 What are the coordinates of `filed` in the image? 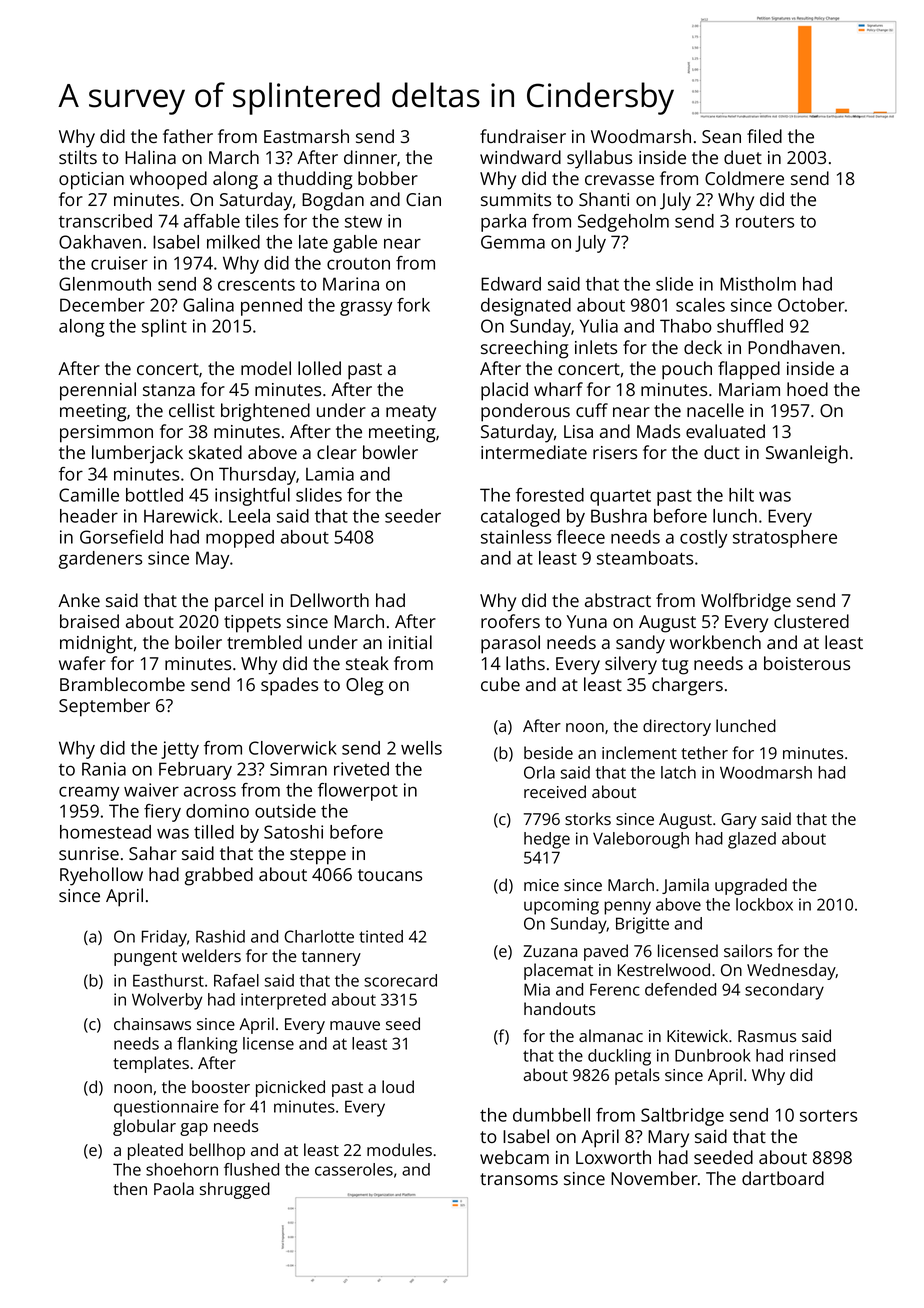 It's located at (764, 136).
